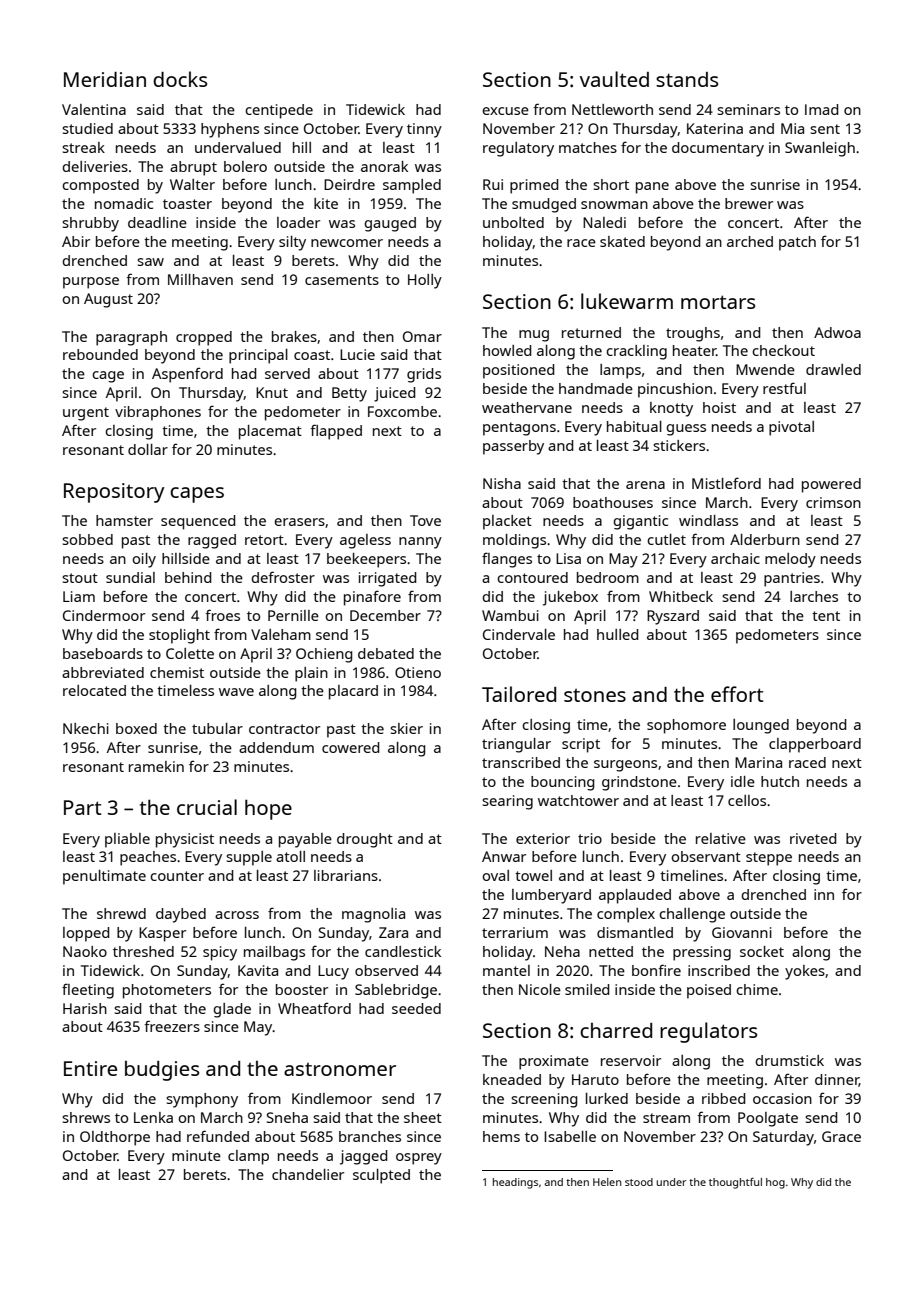  What do you see at coordinates (626, 915) in the screenshot?
I see `complex` at bounding box center [626, 915].
